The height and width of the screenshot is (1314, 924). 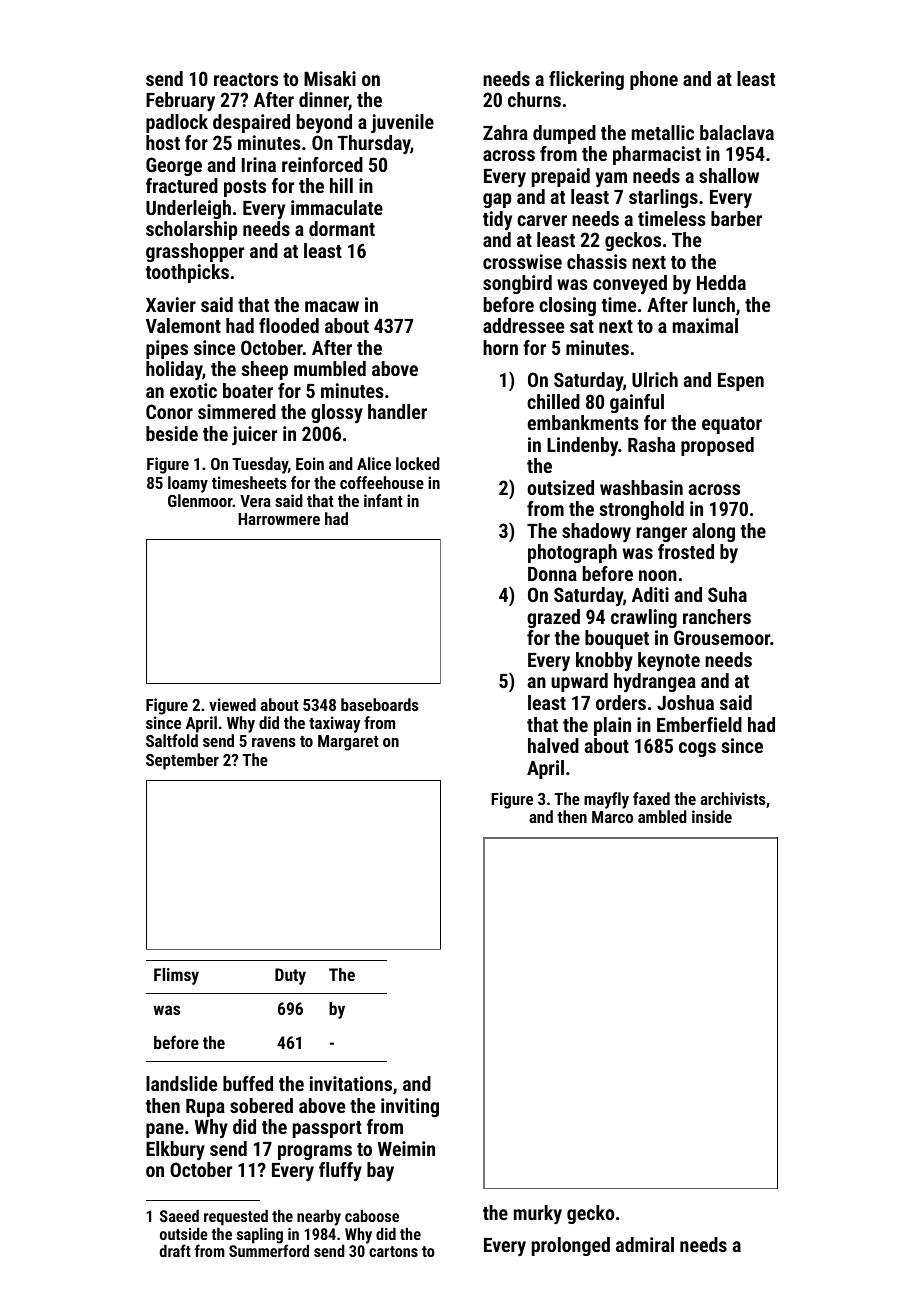 What do you see at coordinates (188, 484) in the screenshot?
I see `loamy` at bounding box center [188, 484].
